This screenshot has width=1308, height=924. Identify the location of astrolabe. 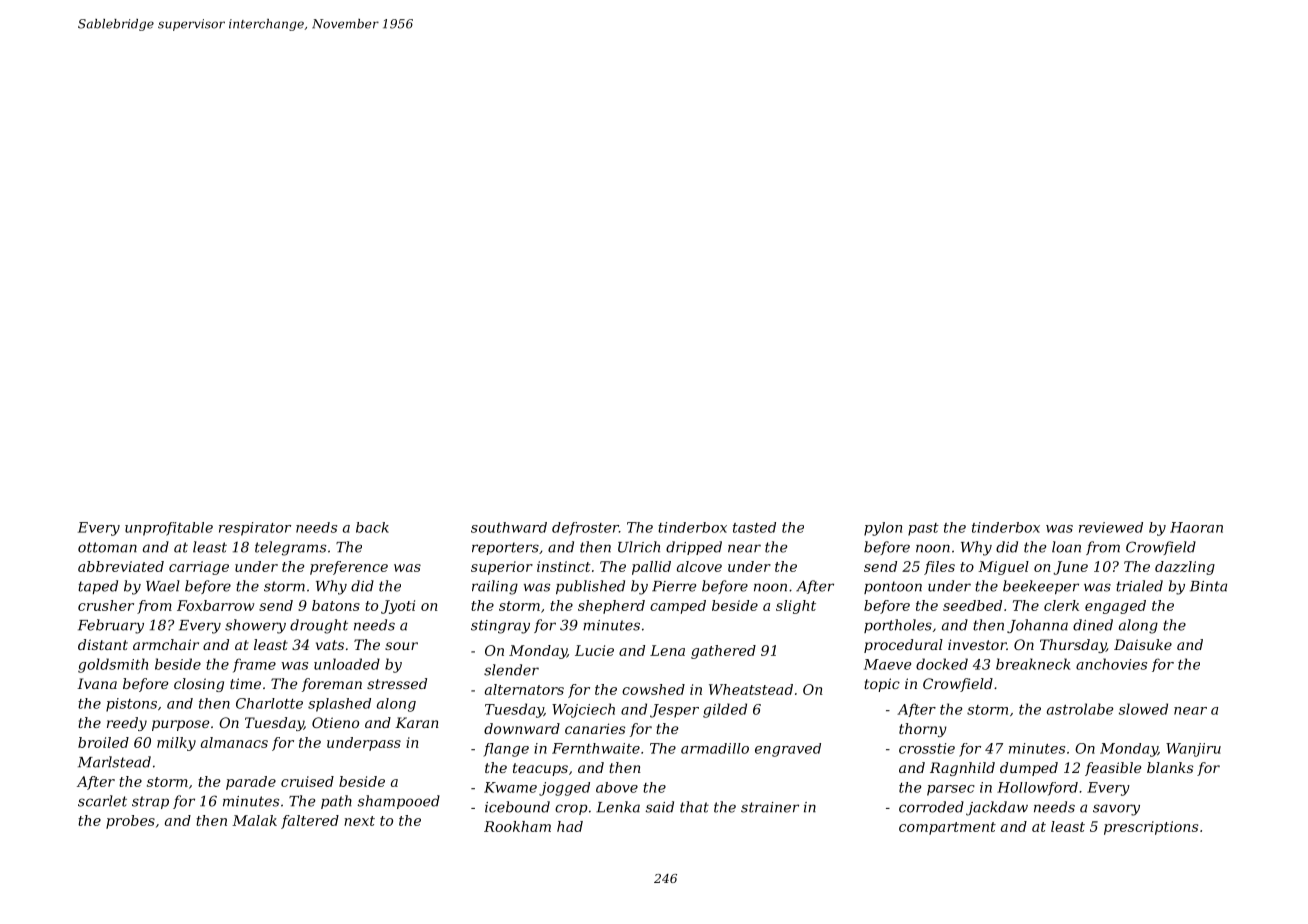
(1080, 709).
